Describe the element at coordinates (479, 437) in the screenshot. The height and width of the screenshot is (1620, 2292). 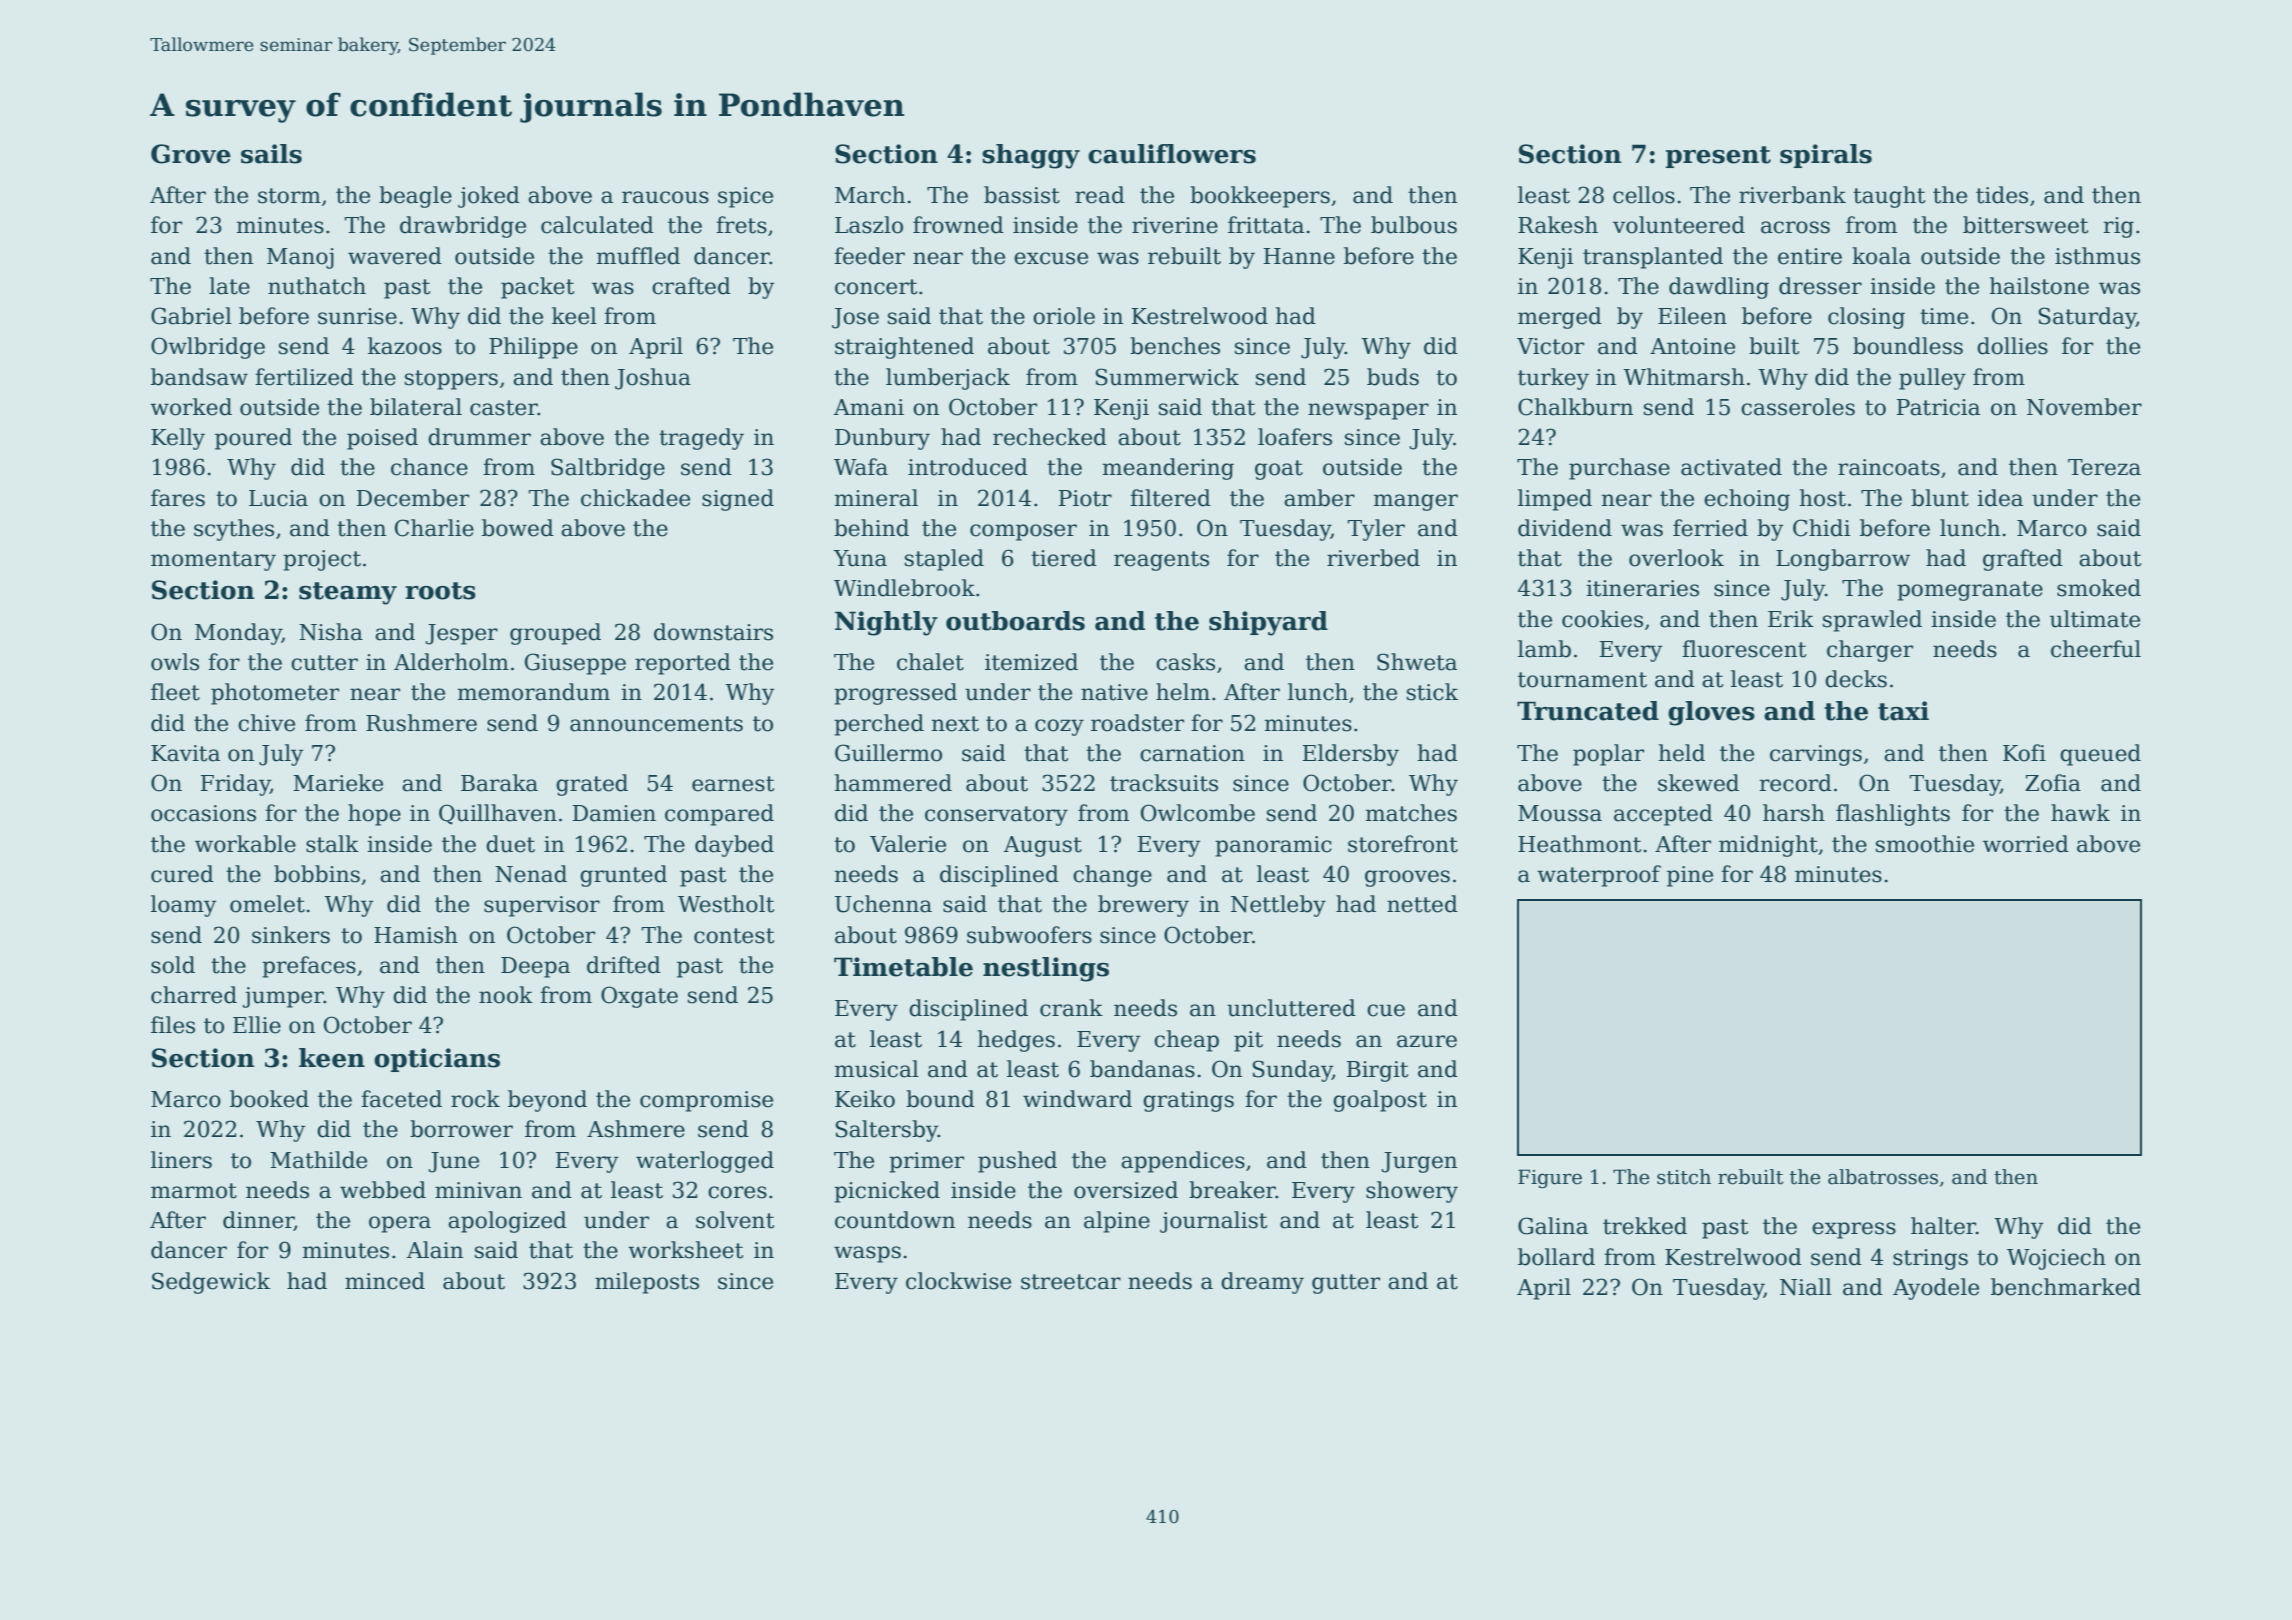
I see `drummer` at that location.
